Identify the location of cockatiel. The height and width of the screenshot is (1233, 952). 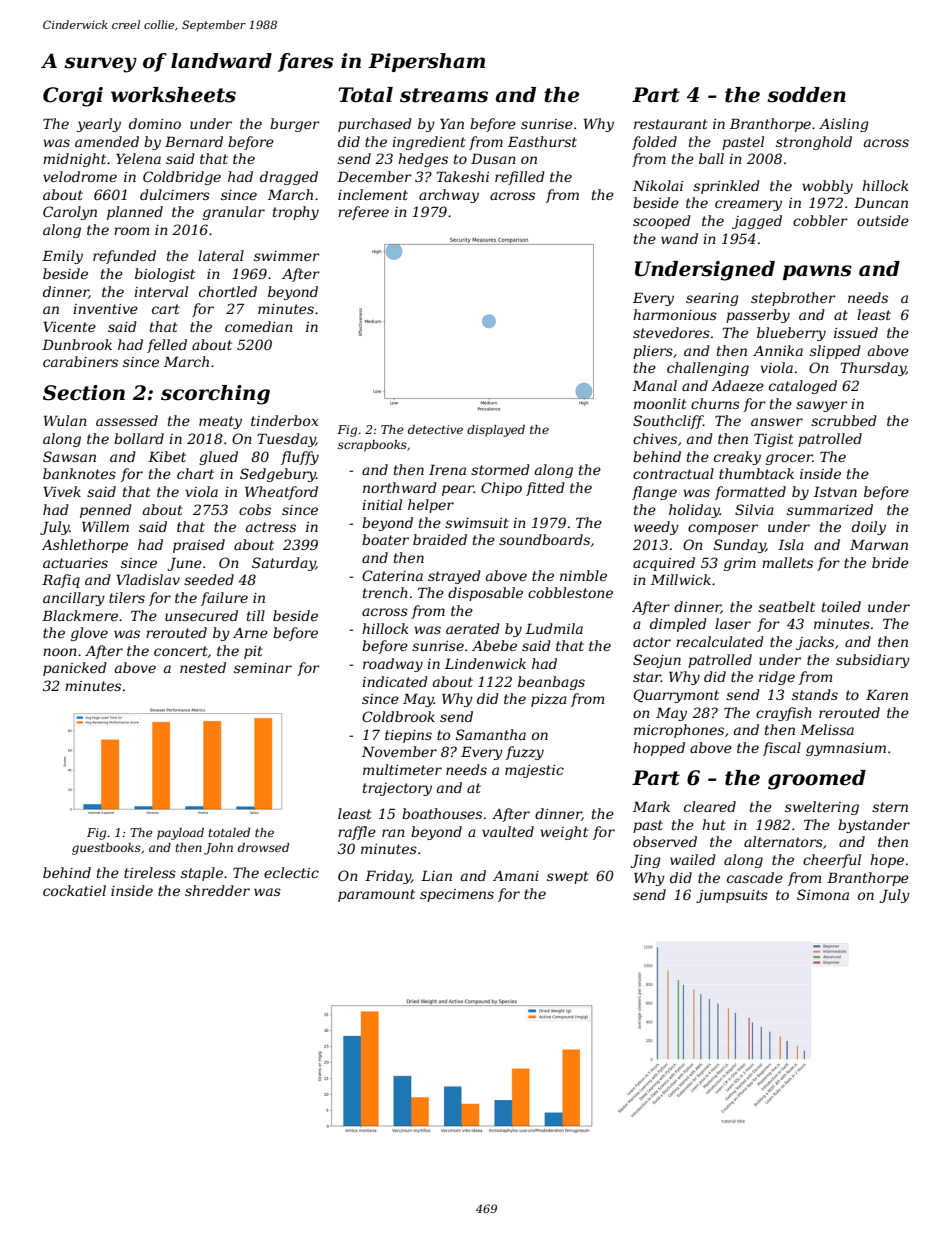
(74, 890).
